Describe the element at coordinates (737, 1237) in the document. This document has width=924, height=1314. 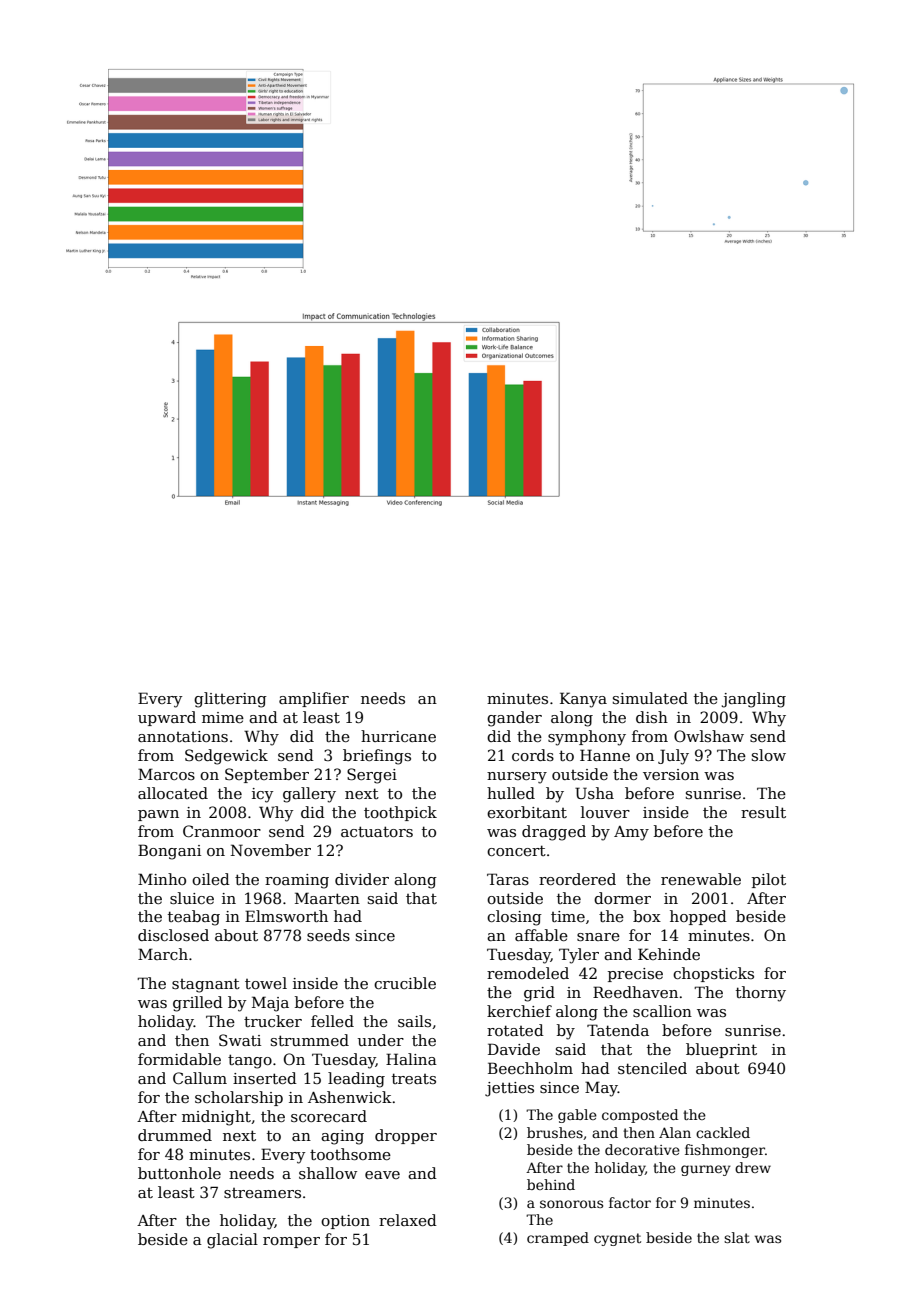
I see `slat` at that location.
